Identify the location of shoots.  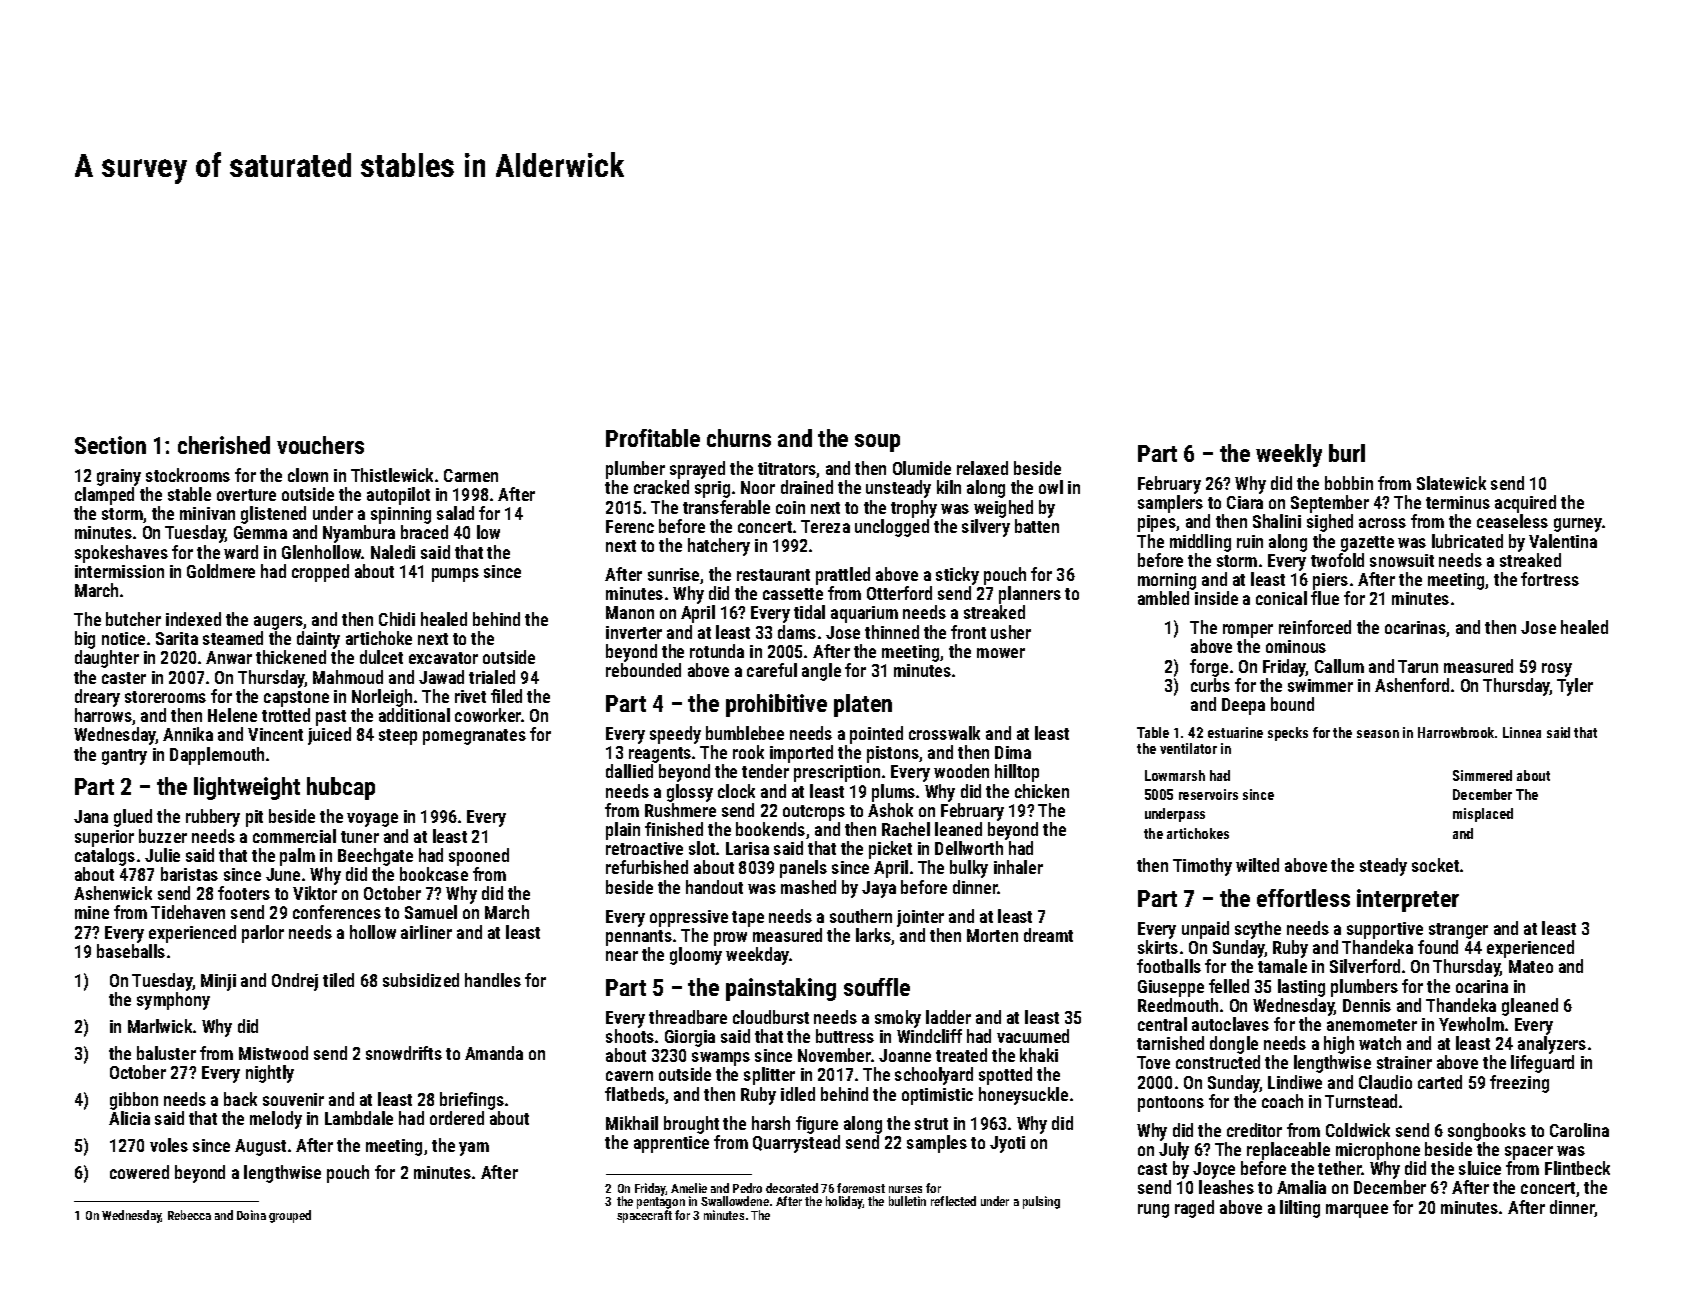
(630, 1036).
